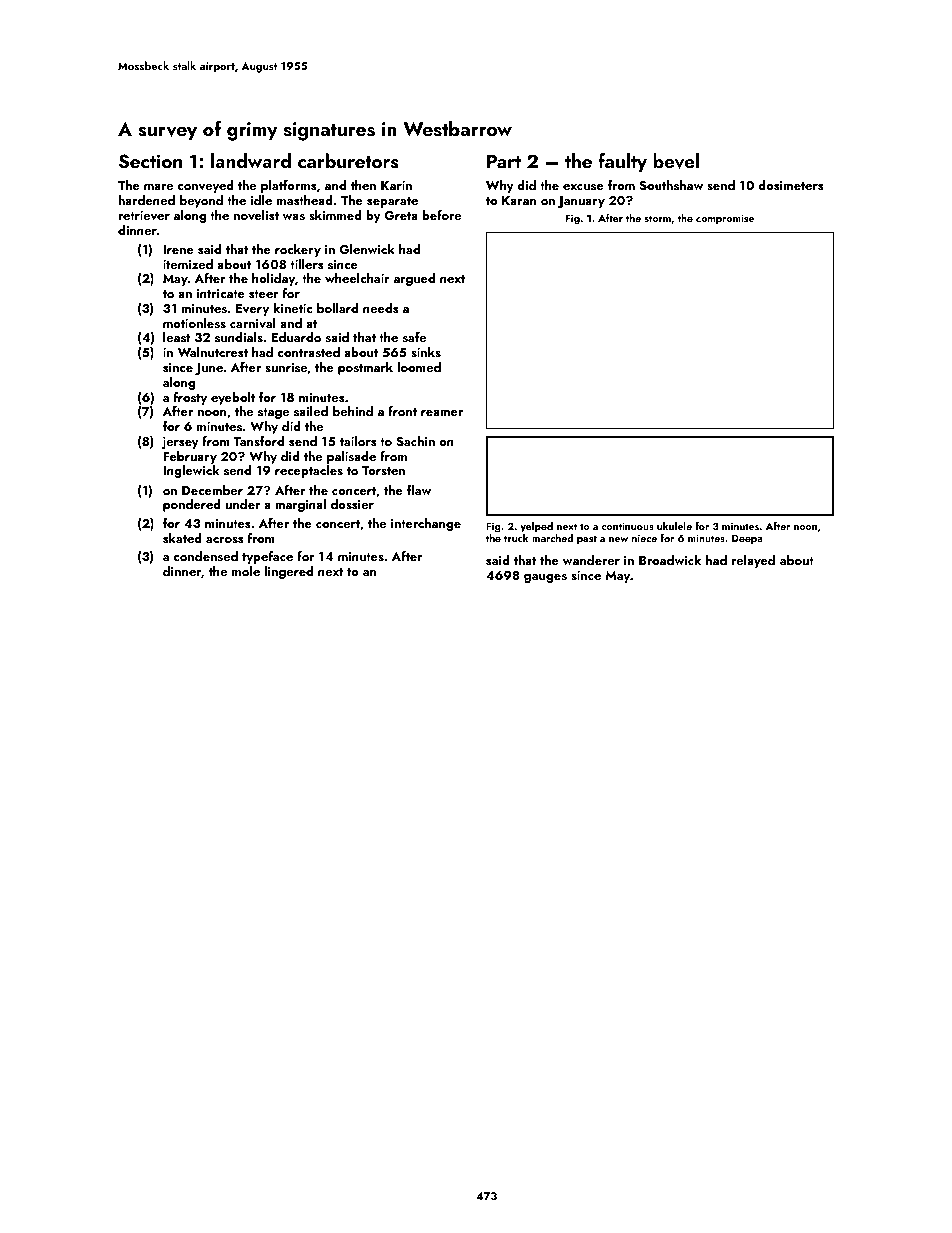 This document has width=952, height=1233. I want to click on interchange, so click(426, 524).
